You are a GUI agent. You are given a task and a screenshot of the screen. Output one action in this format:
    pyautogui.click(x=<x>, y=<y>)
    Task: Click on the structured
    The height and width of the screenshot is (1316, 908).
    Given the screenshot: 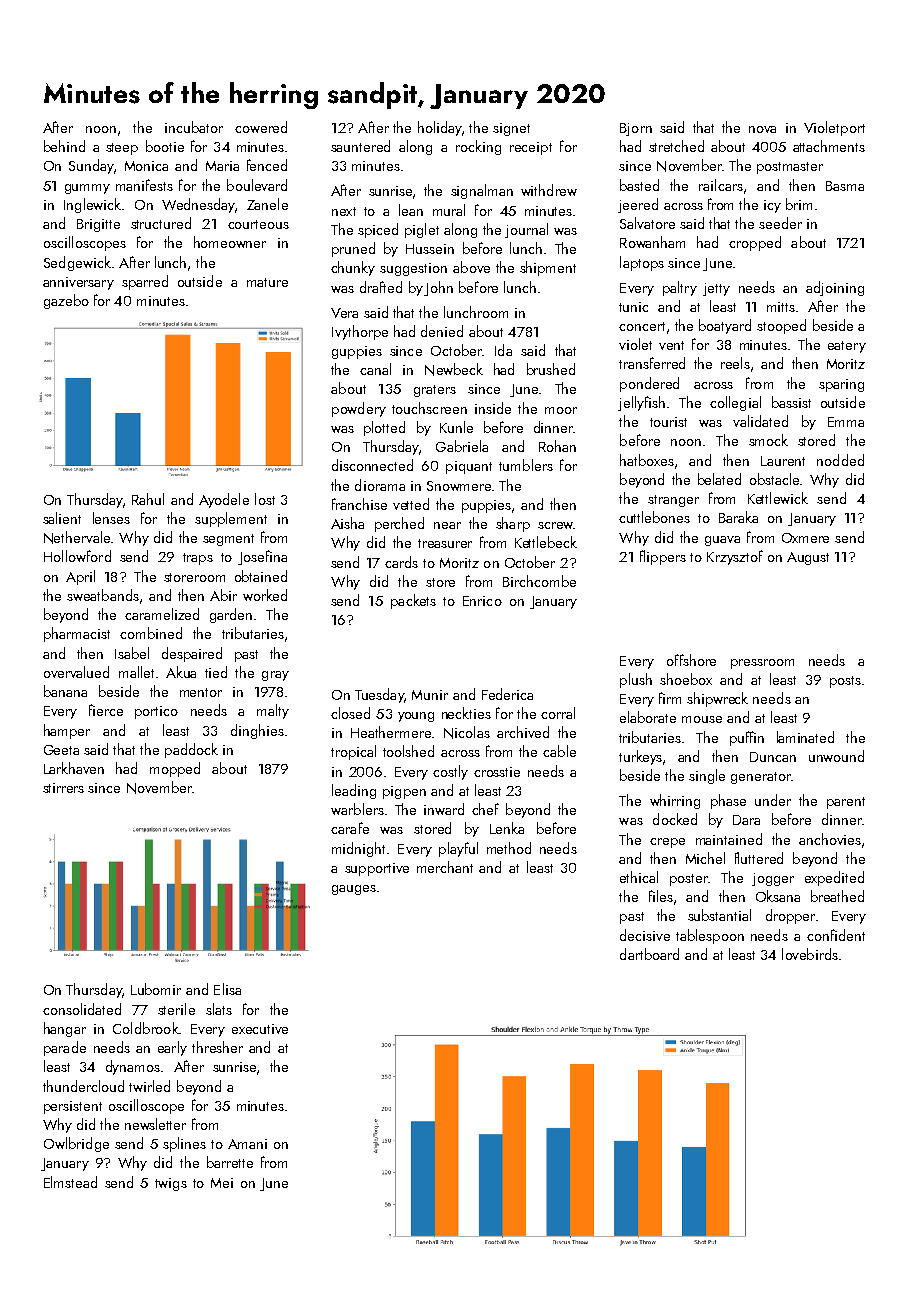 What is the action you would take?
    pyautogui.click(x=161, y=223)
